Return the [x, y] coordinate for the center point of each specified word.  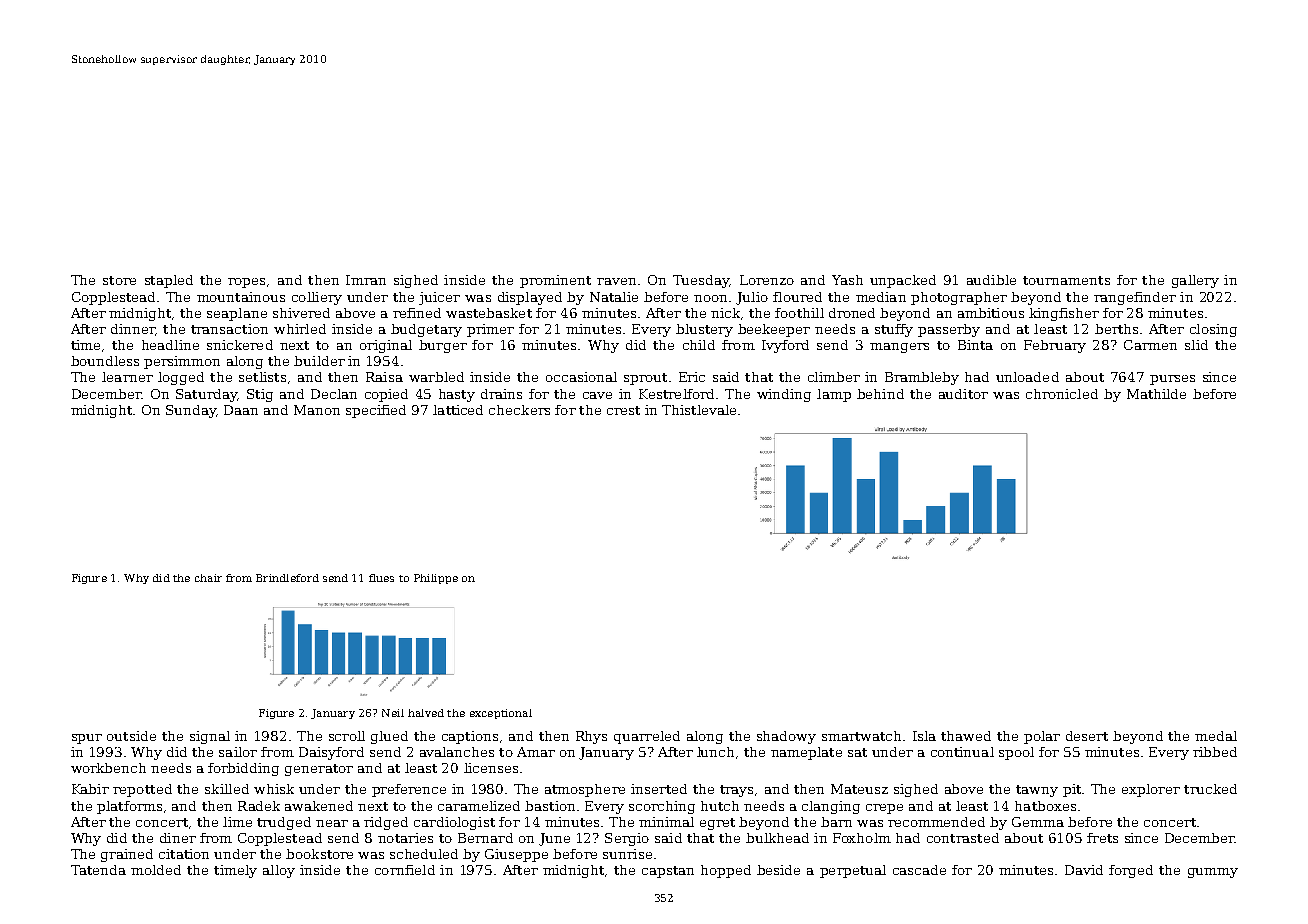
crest [623, 410]
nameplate [806, 753]
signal [210, 737]
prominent [555, 281]
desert [1087, 736]
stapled [169, 281]
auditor [963, 394]
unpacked [903, 281]
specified [376, 411]
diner [178, 838]
